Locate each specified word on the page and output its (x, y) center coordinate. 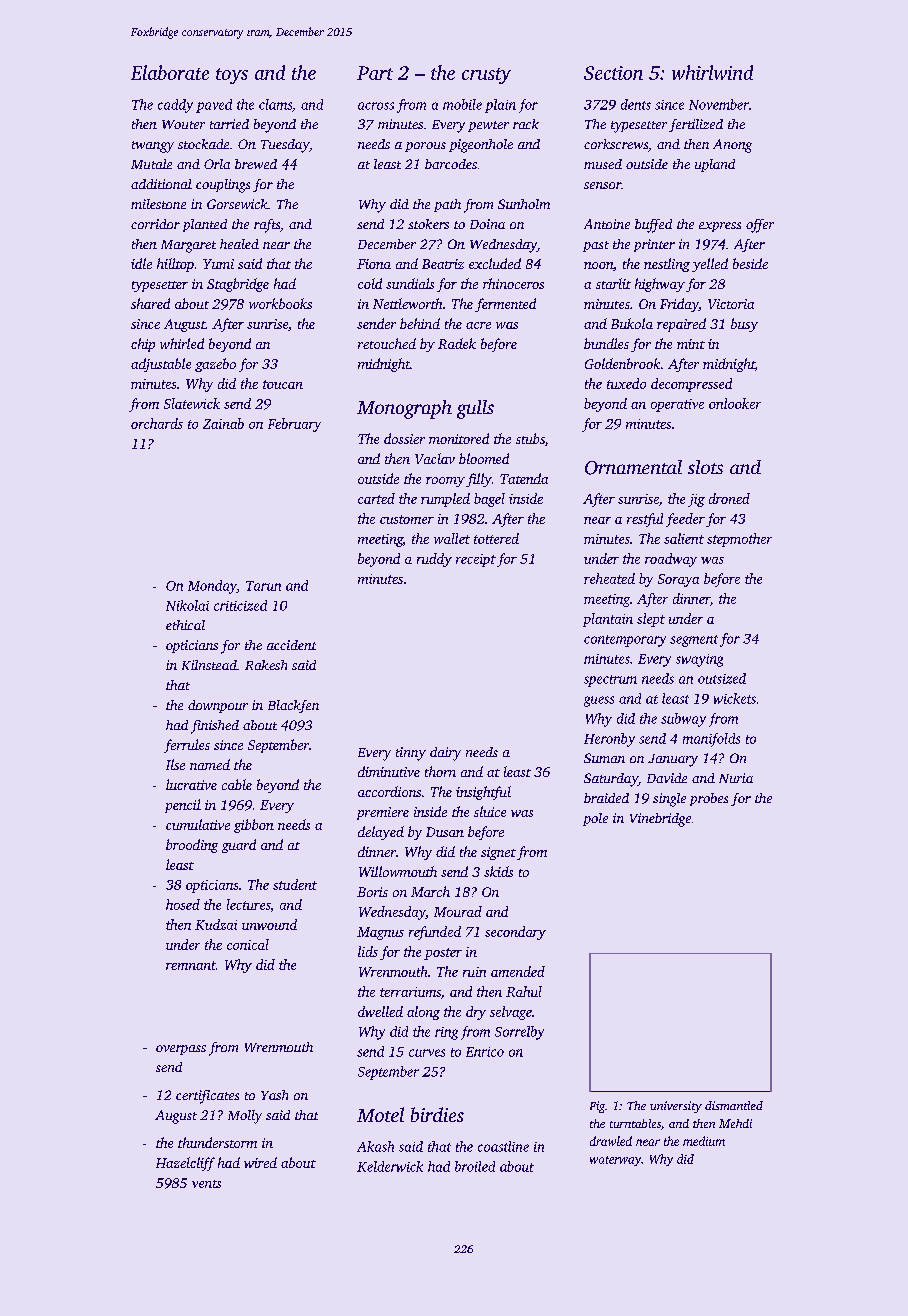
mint (691, 344)
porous (425, 147)
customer (407, 519)
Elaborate (170, 72)
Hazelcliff (185, 1164)
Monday (212, 587)
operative (677, 405)
